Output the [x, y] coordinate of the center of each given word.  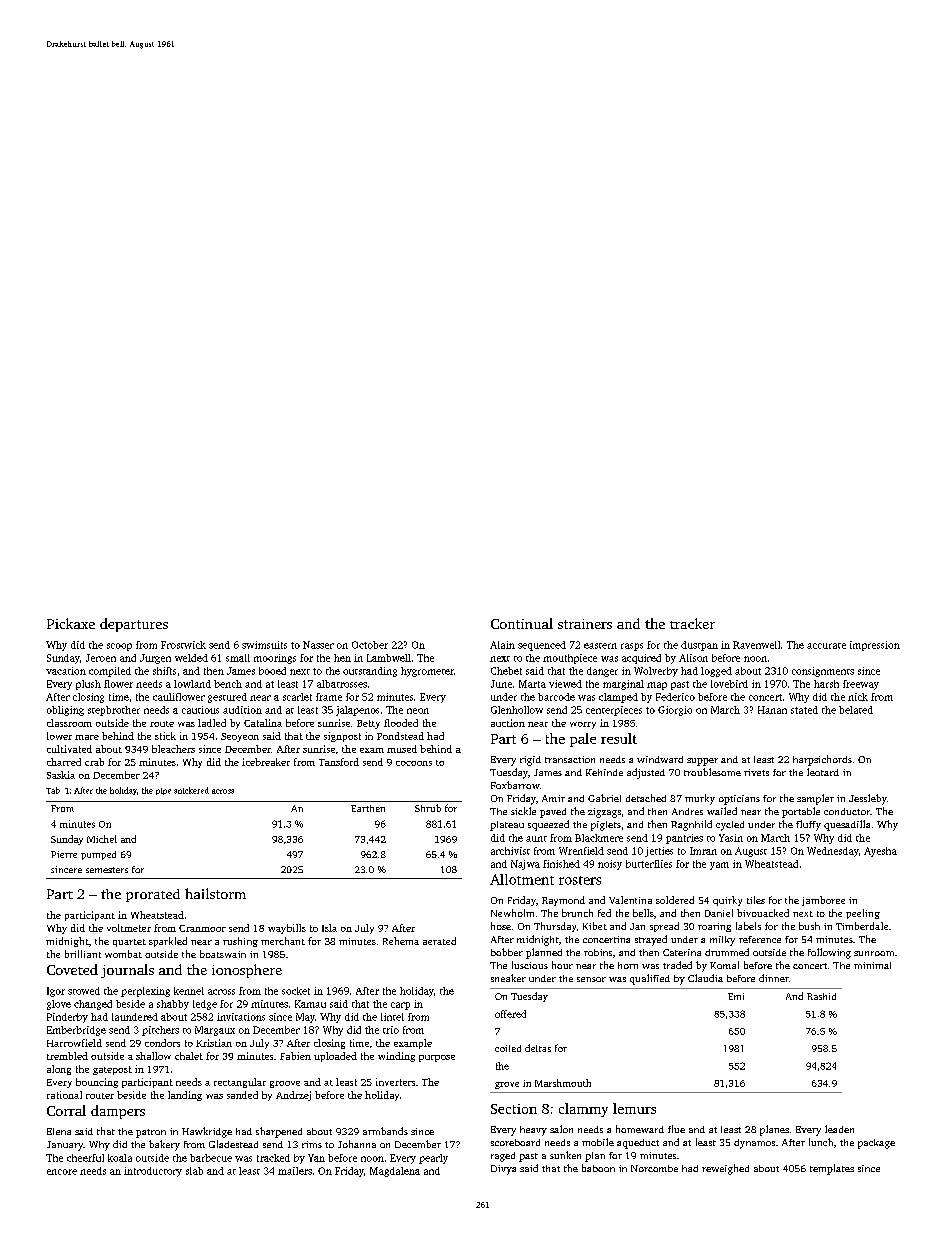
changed [93, 1005]
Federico [675, 697]
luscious [530, 965]
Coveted [72, 969]
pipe [163, 791]
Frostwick [183, 645]
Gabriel [604, 798]
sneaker [508, 978]
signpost [342, 737]
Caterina [682, 952]
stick [165, 736]
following [829, 953]
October [370, 645]
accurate [826, 646]
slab [194, 1171]
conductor [847, 811]
